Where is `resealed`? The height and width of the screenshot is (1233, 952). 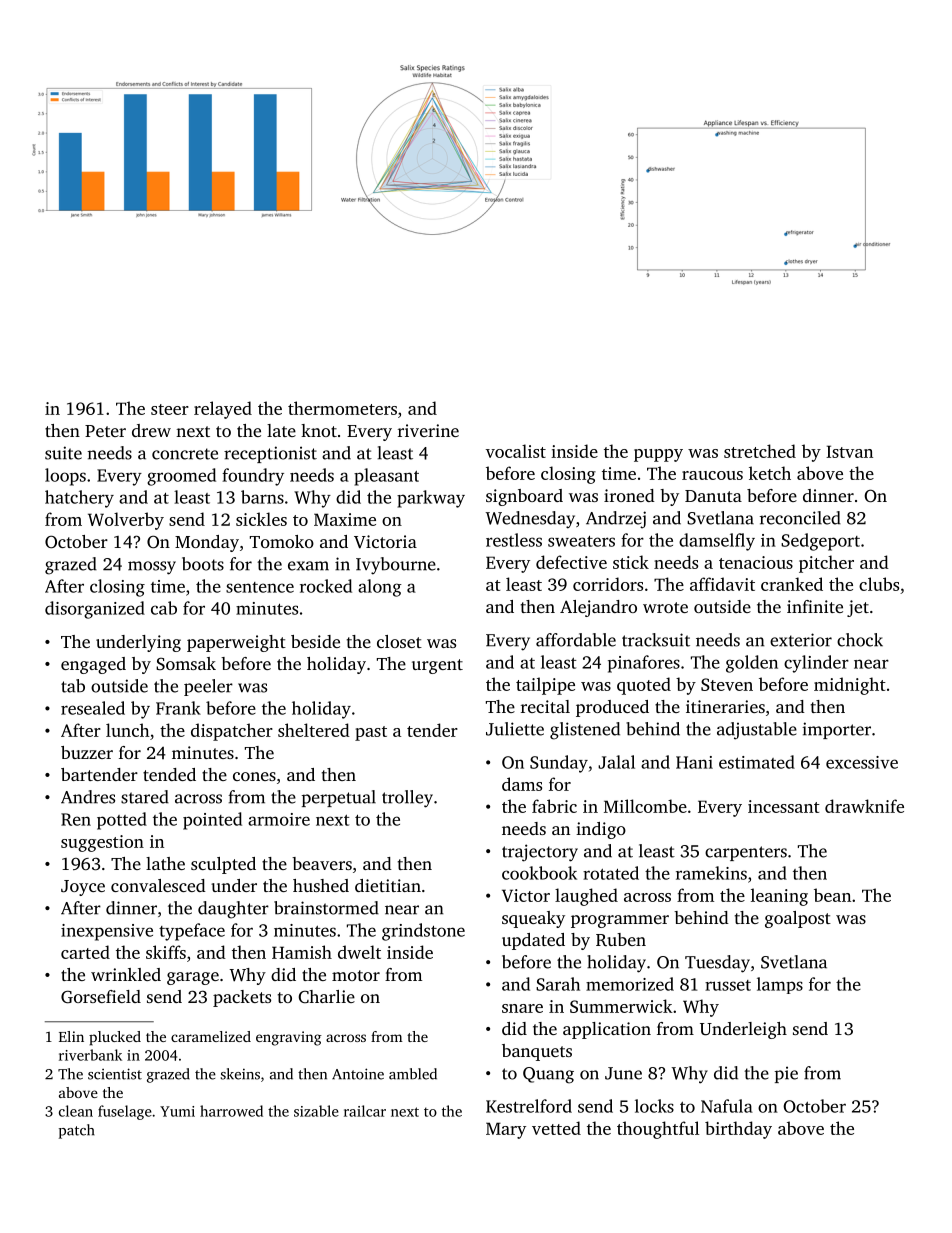 resealed is located at coordinates (93, 708).
